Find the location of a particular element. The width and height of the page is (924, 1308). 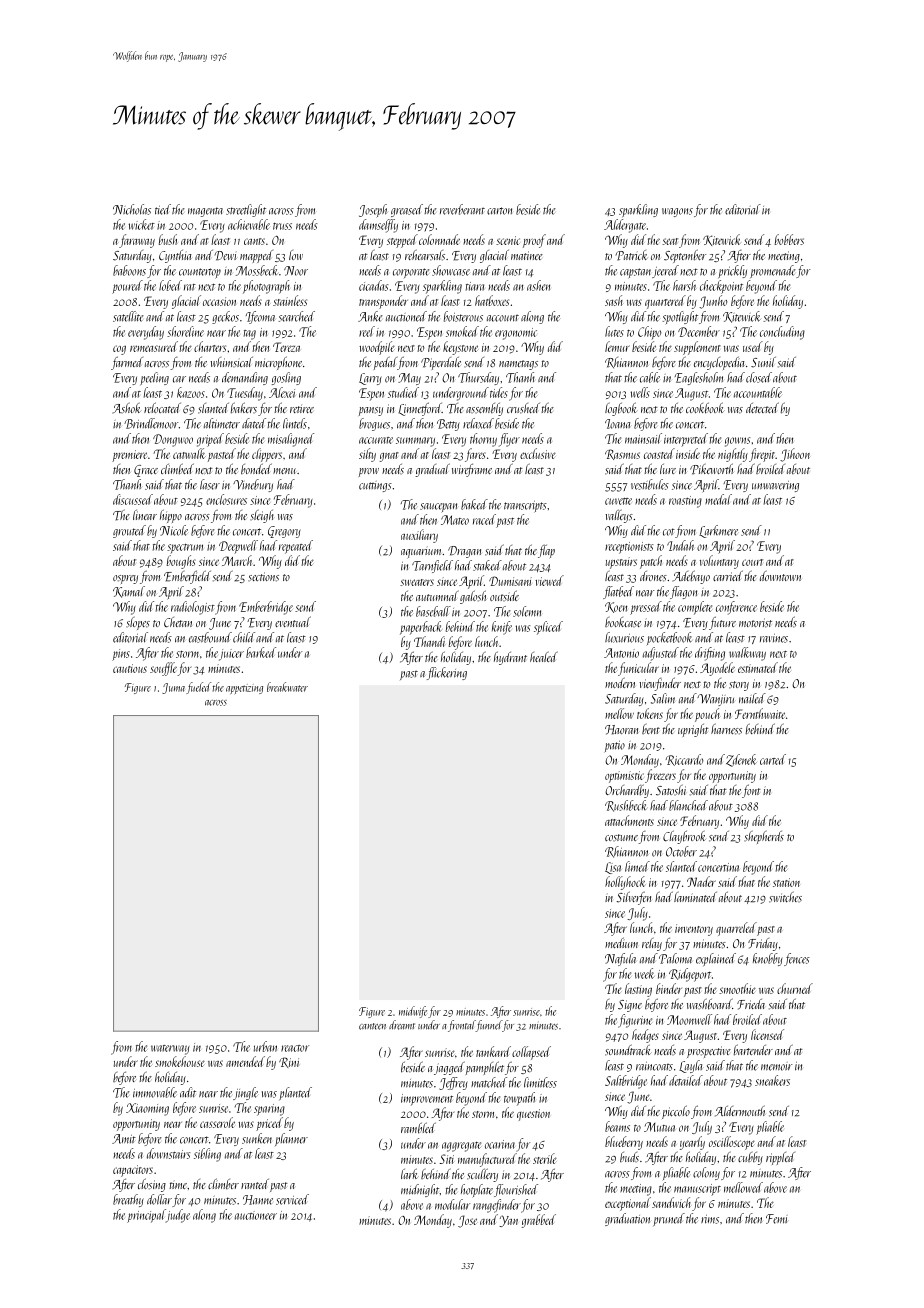

bobbers is located at coordinates (789, 239).
